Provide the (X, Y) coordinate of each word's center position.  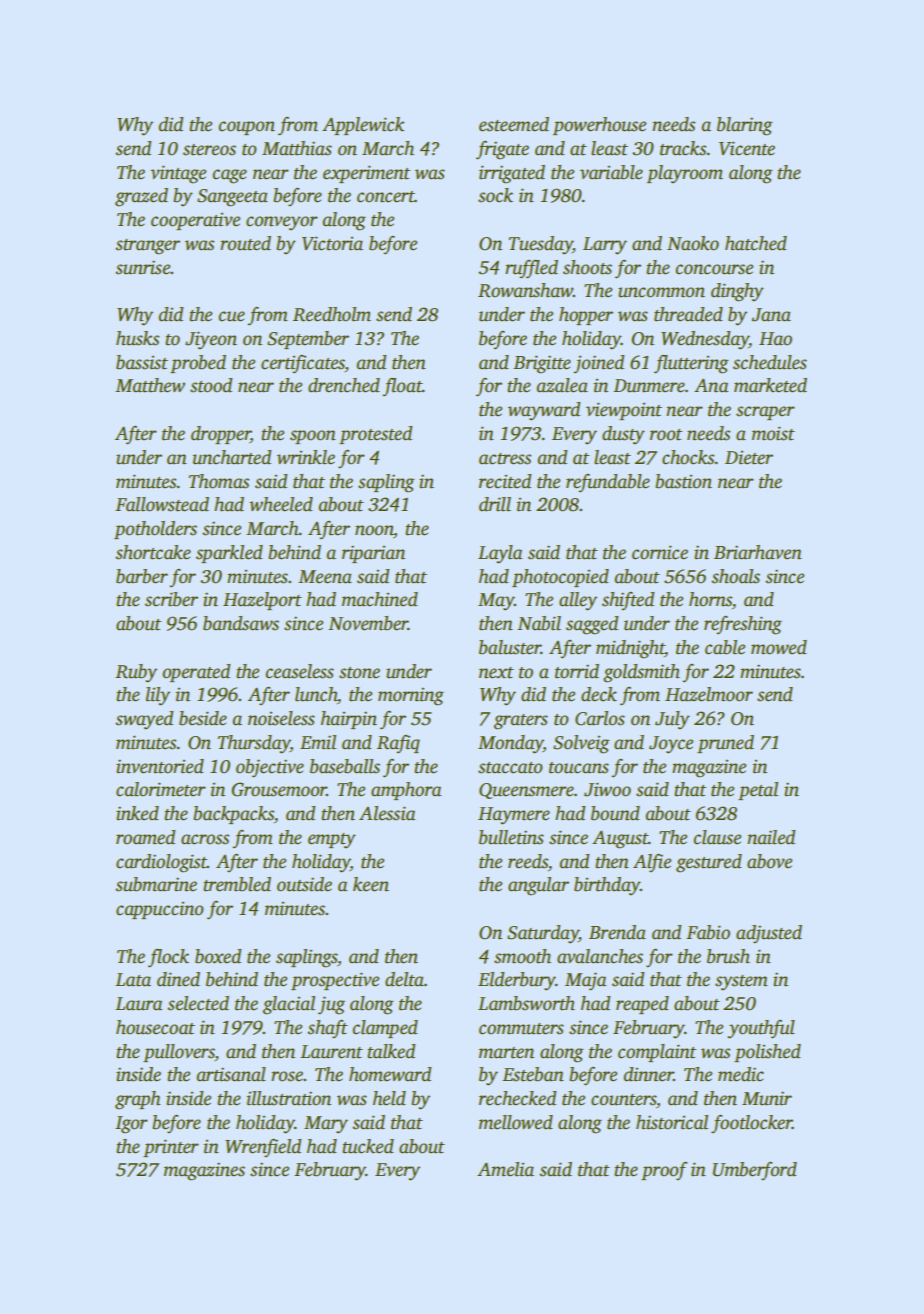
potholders (155, 530)
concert (386, 197)
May (496, 602)
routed (245, 243)
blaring (745, 126)
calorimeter (161, 789)
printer (171, 1148)
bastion (683, 481)
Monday (510, 744)
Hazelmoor (709, 694)
